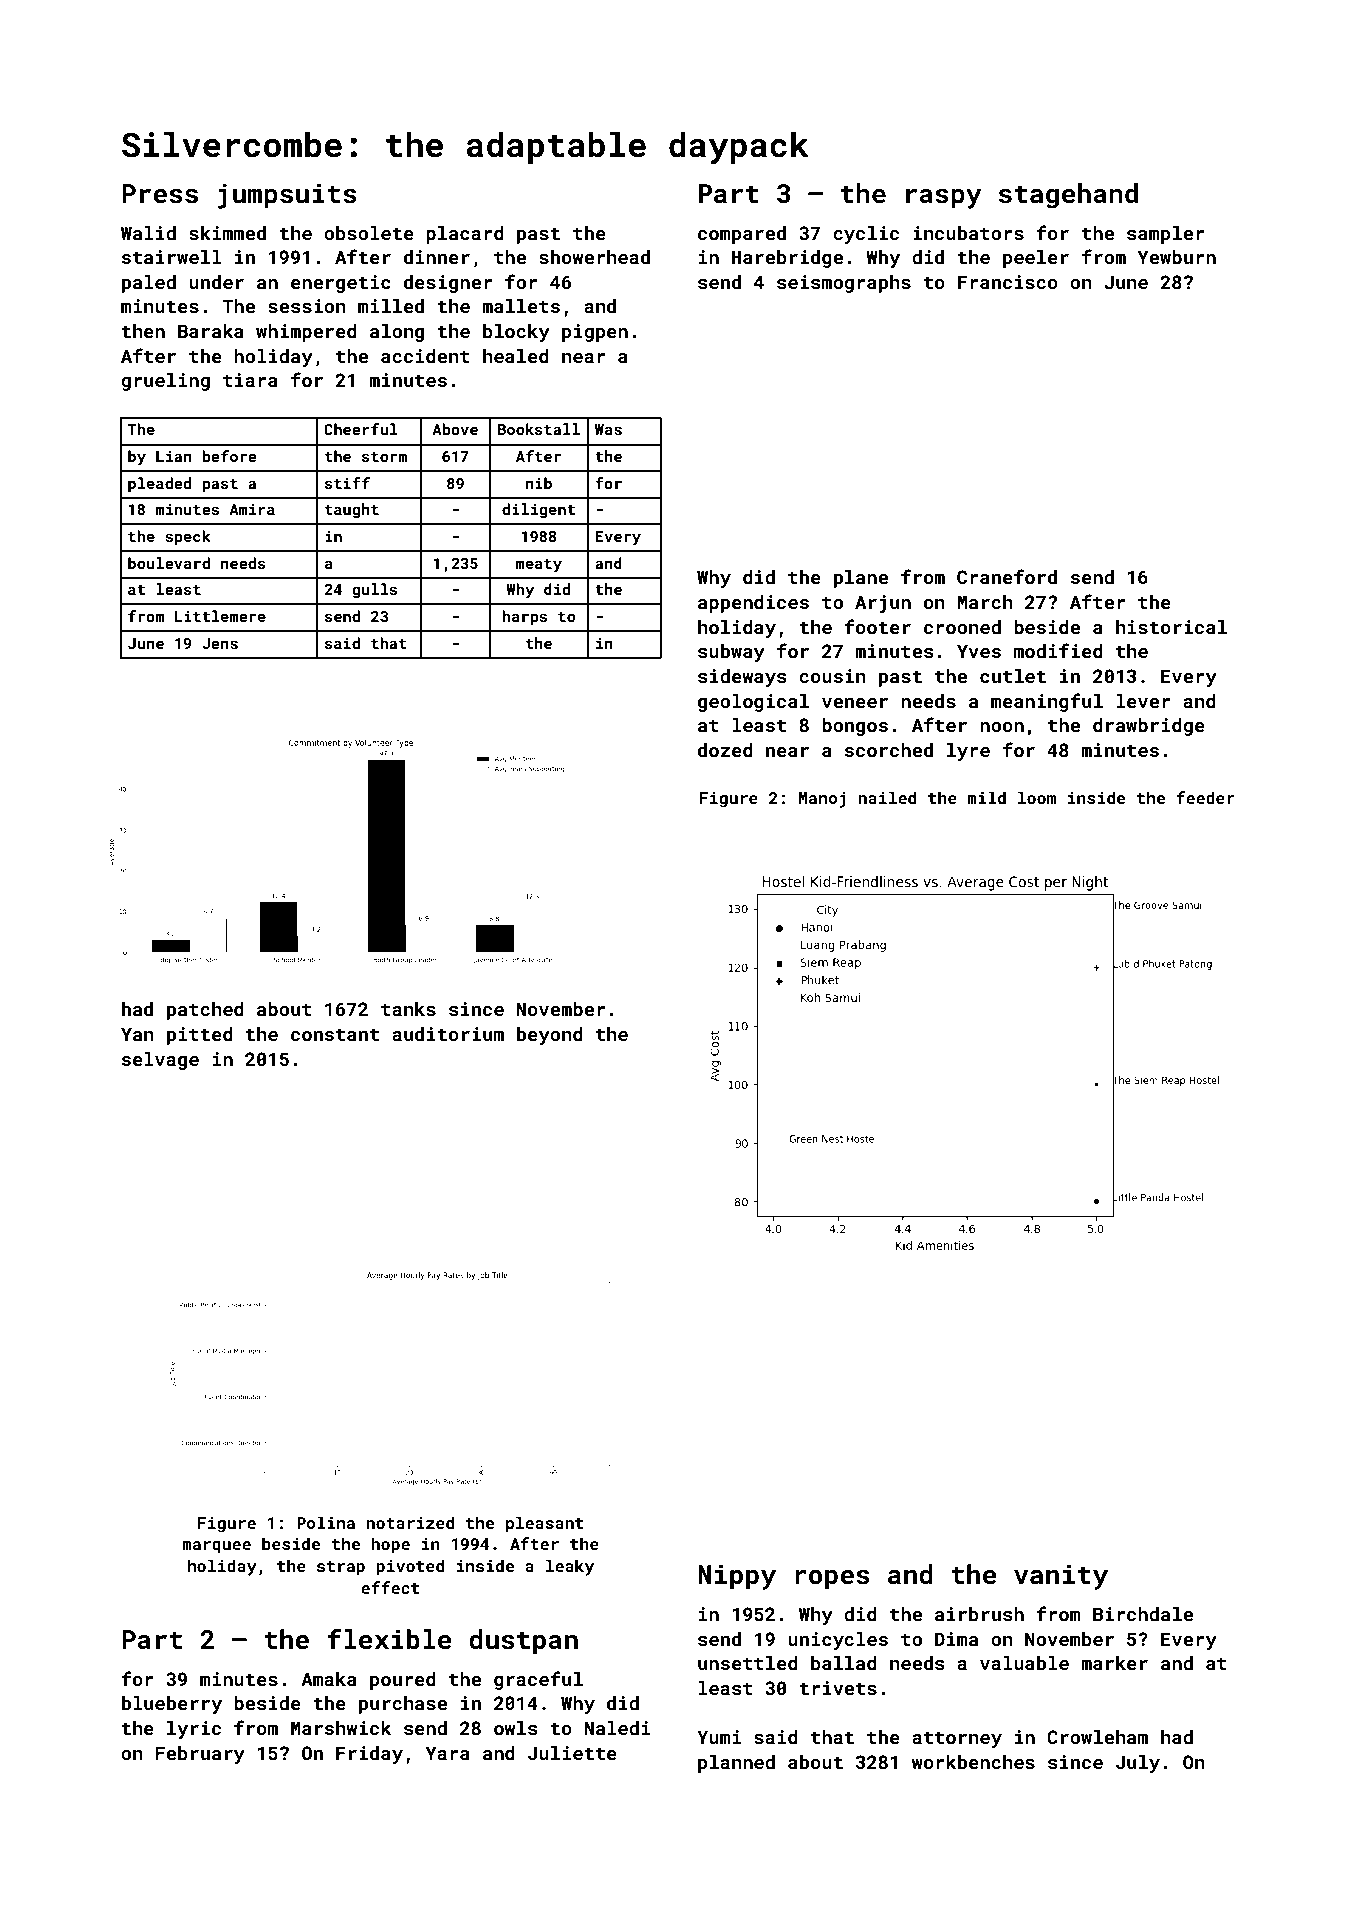 Image resolution: width=1358 pixels, height=1920 pixels. I want to click on leaky, so click(570, 1567).
